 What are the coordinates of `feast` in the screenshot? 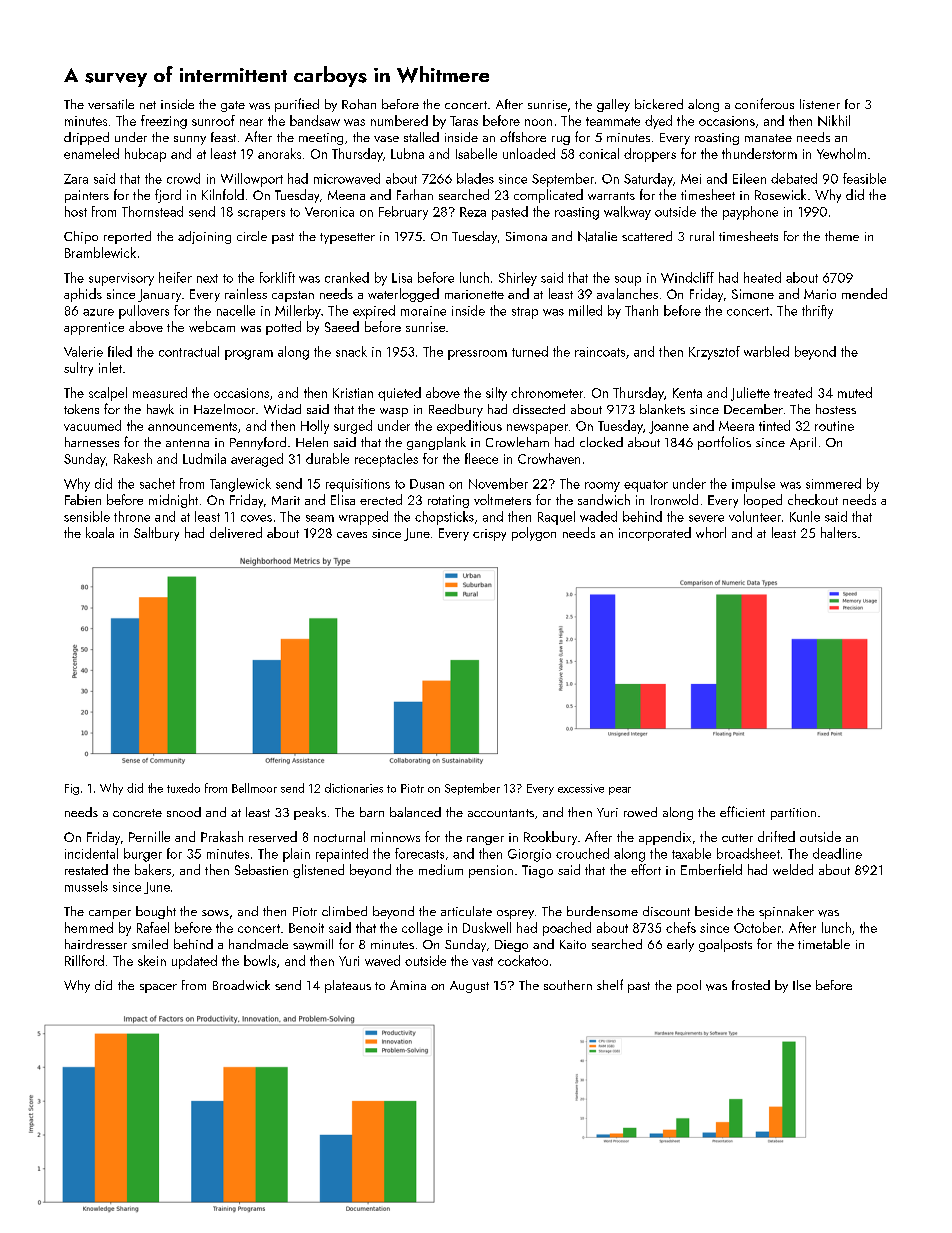 It's located at (223, 137).
